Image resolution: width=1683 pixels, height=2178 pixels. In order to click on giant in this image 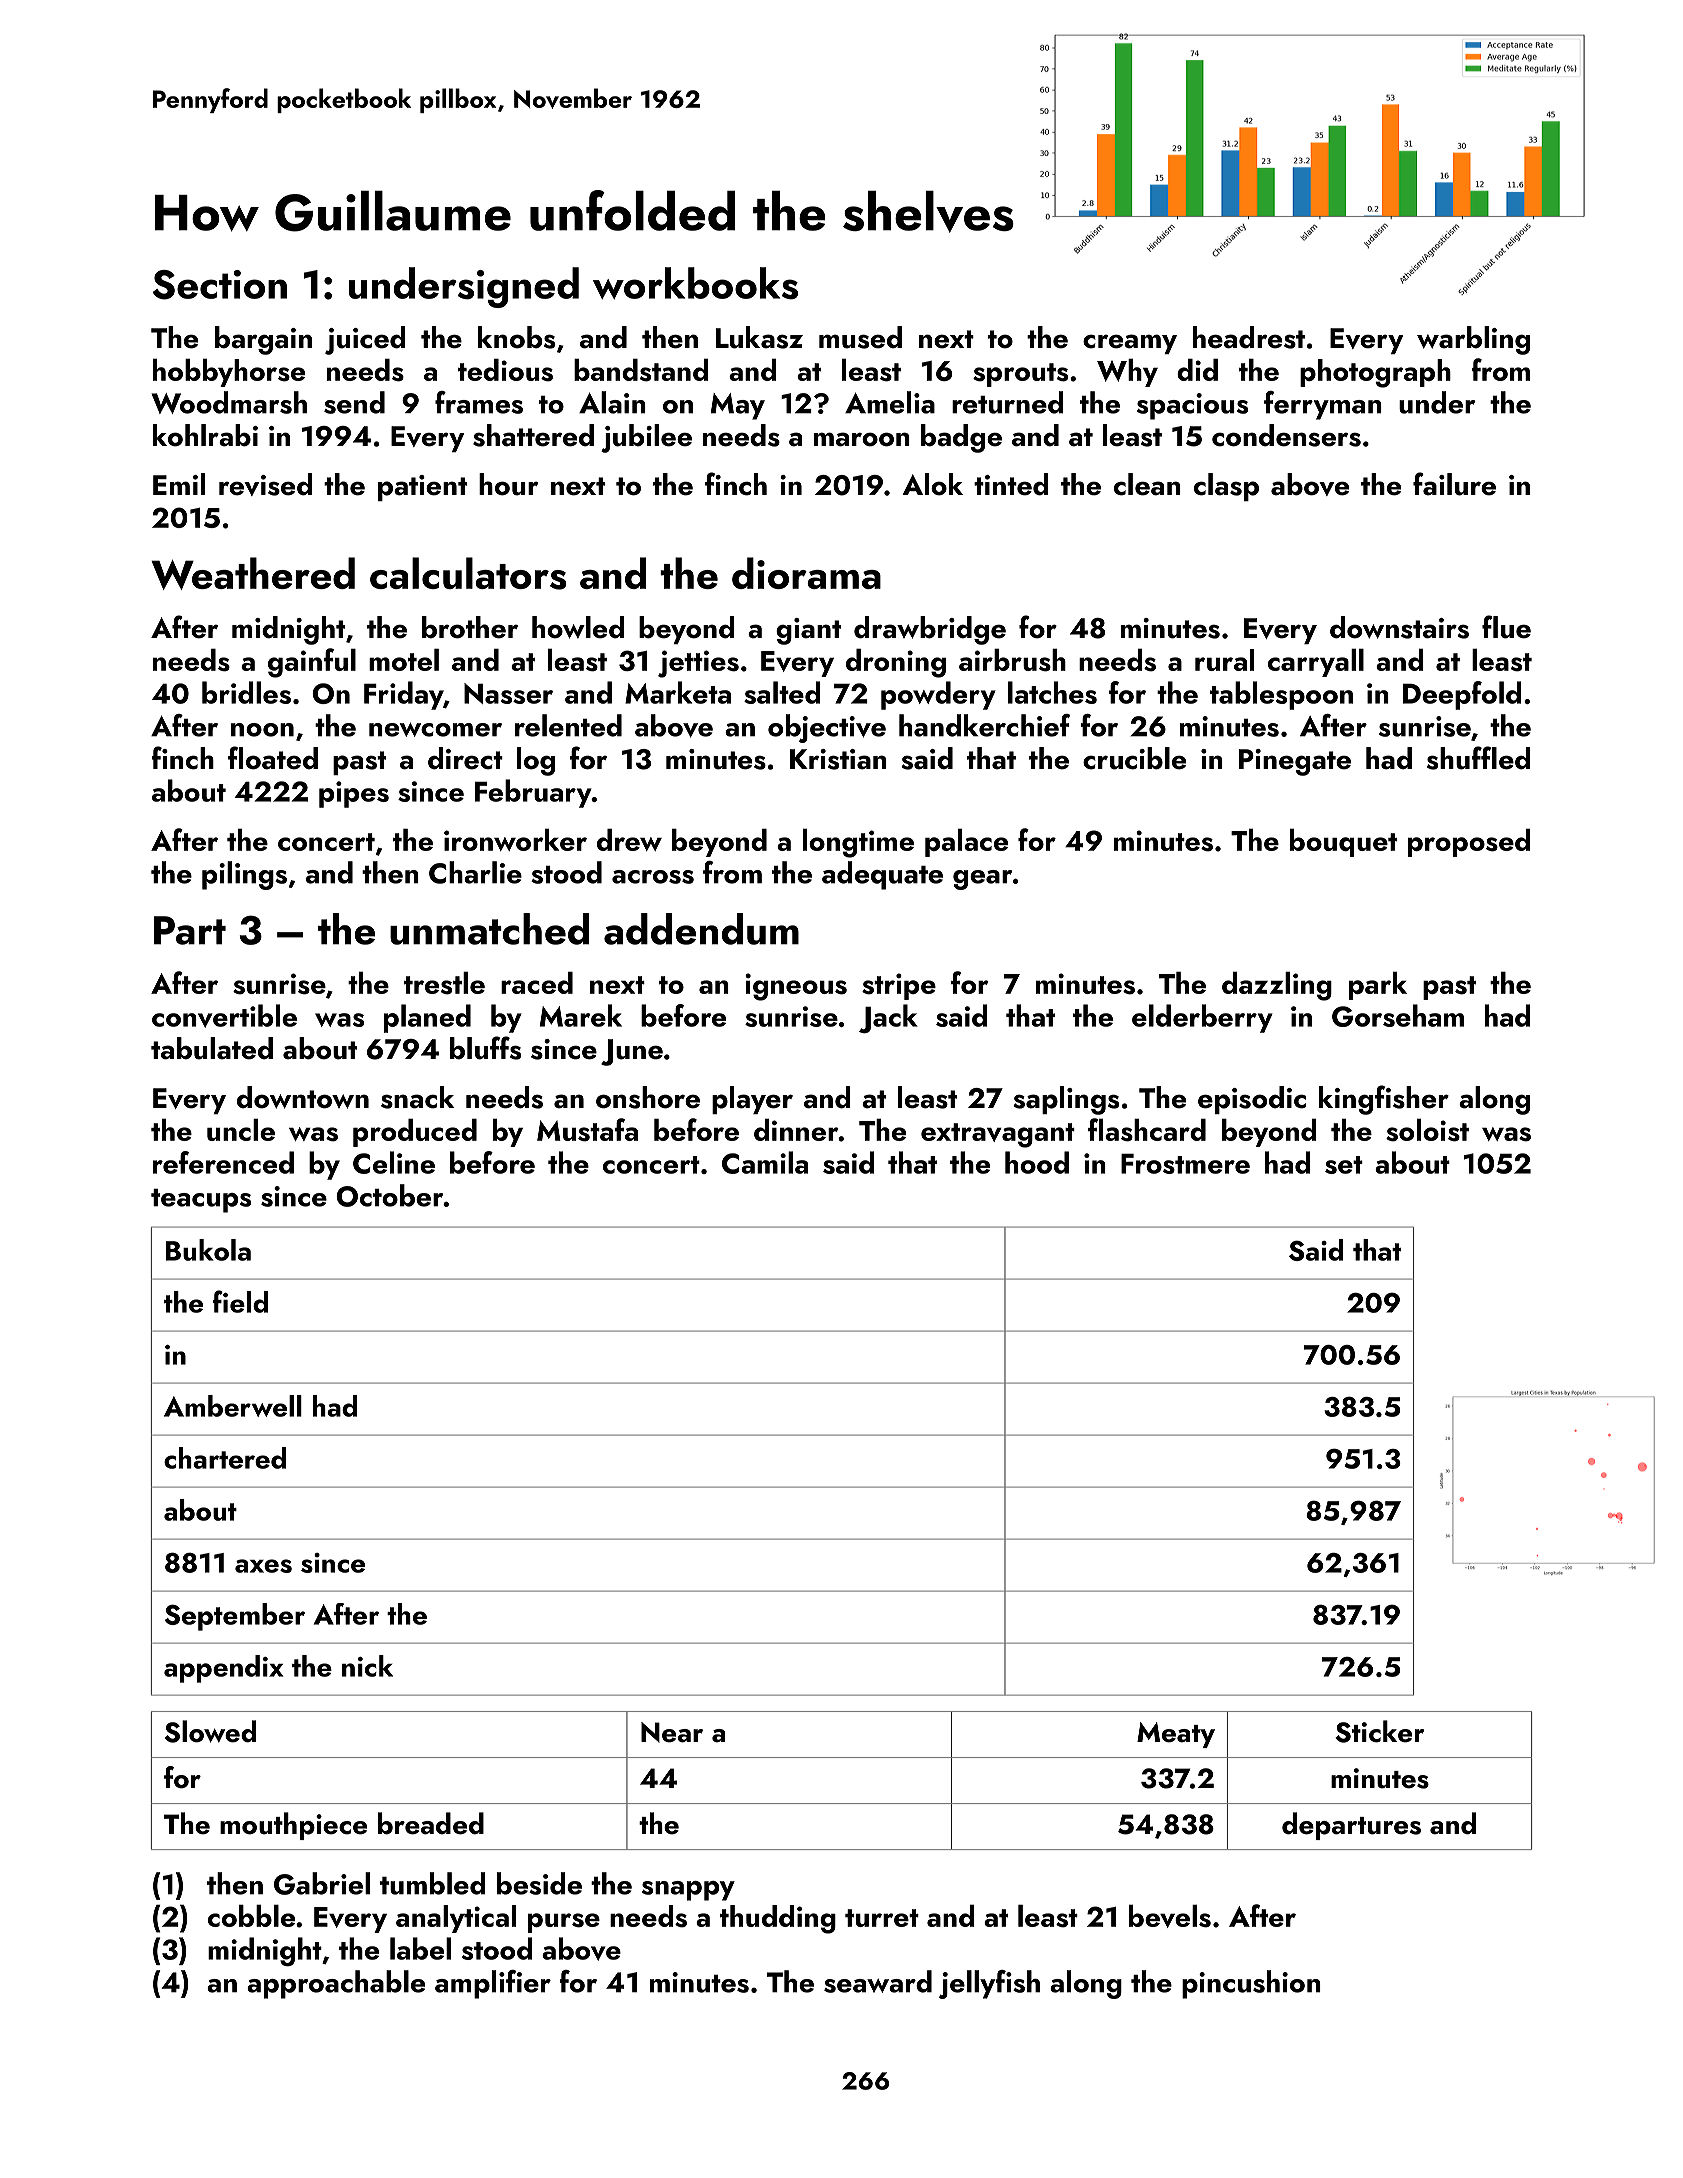, I will do `click(808, 631)`.
